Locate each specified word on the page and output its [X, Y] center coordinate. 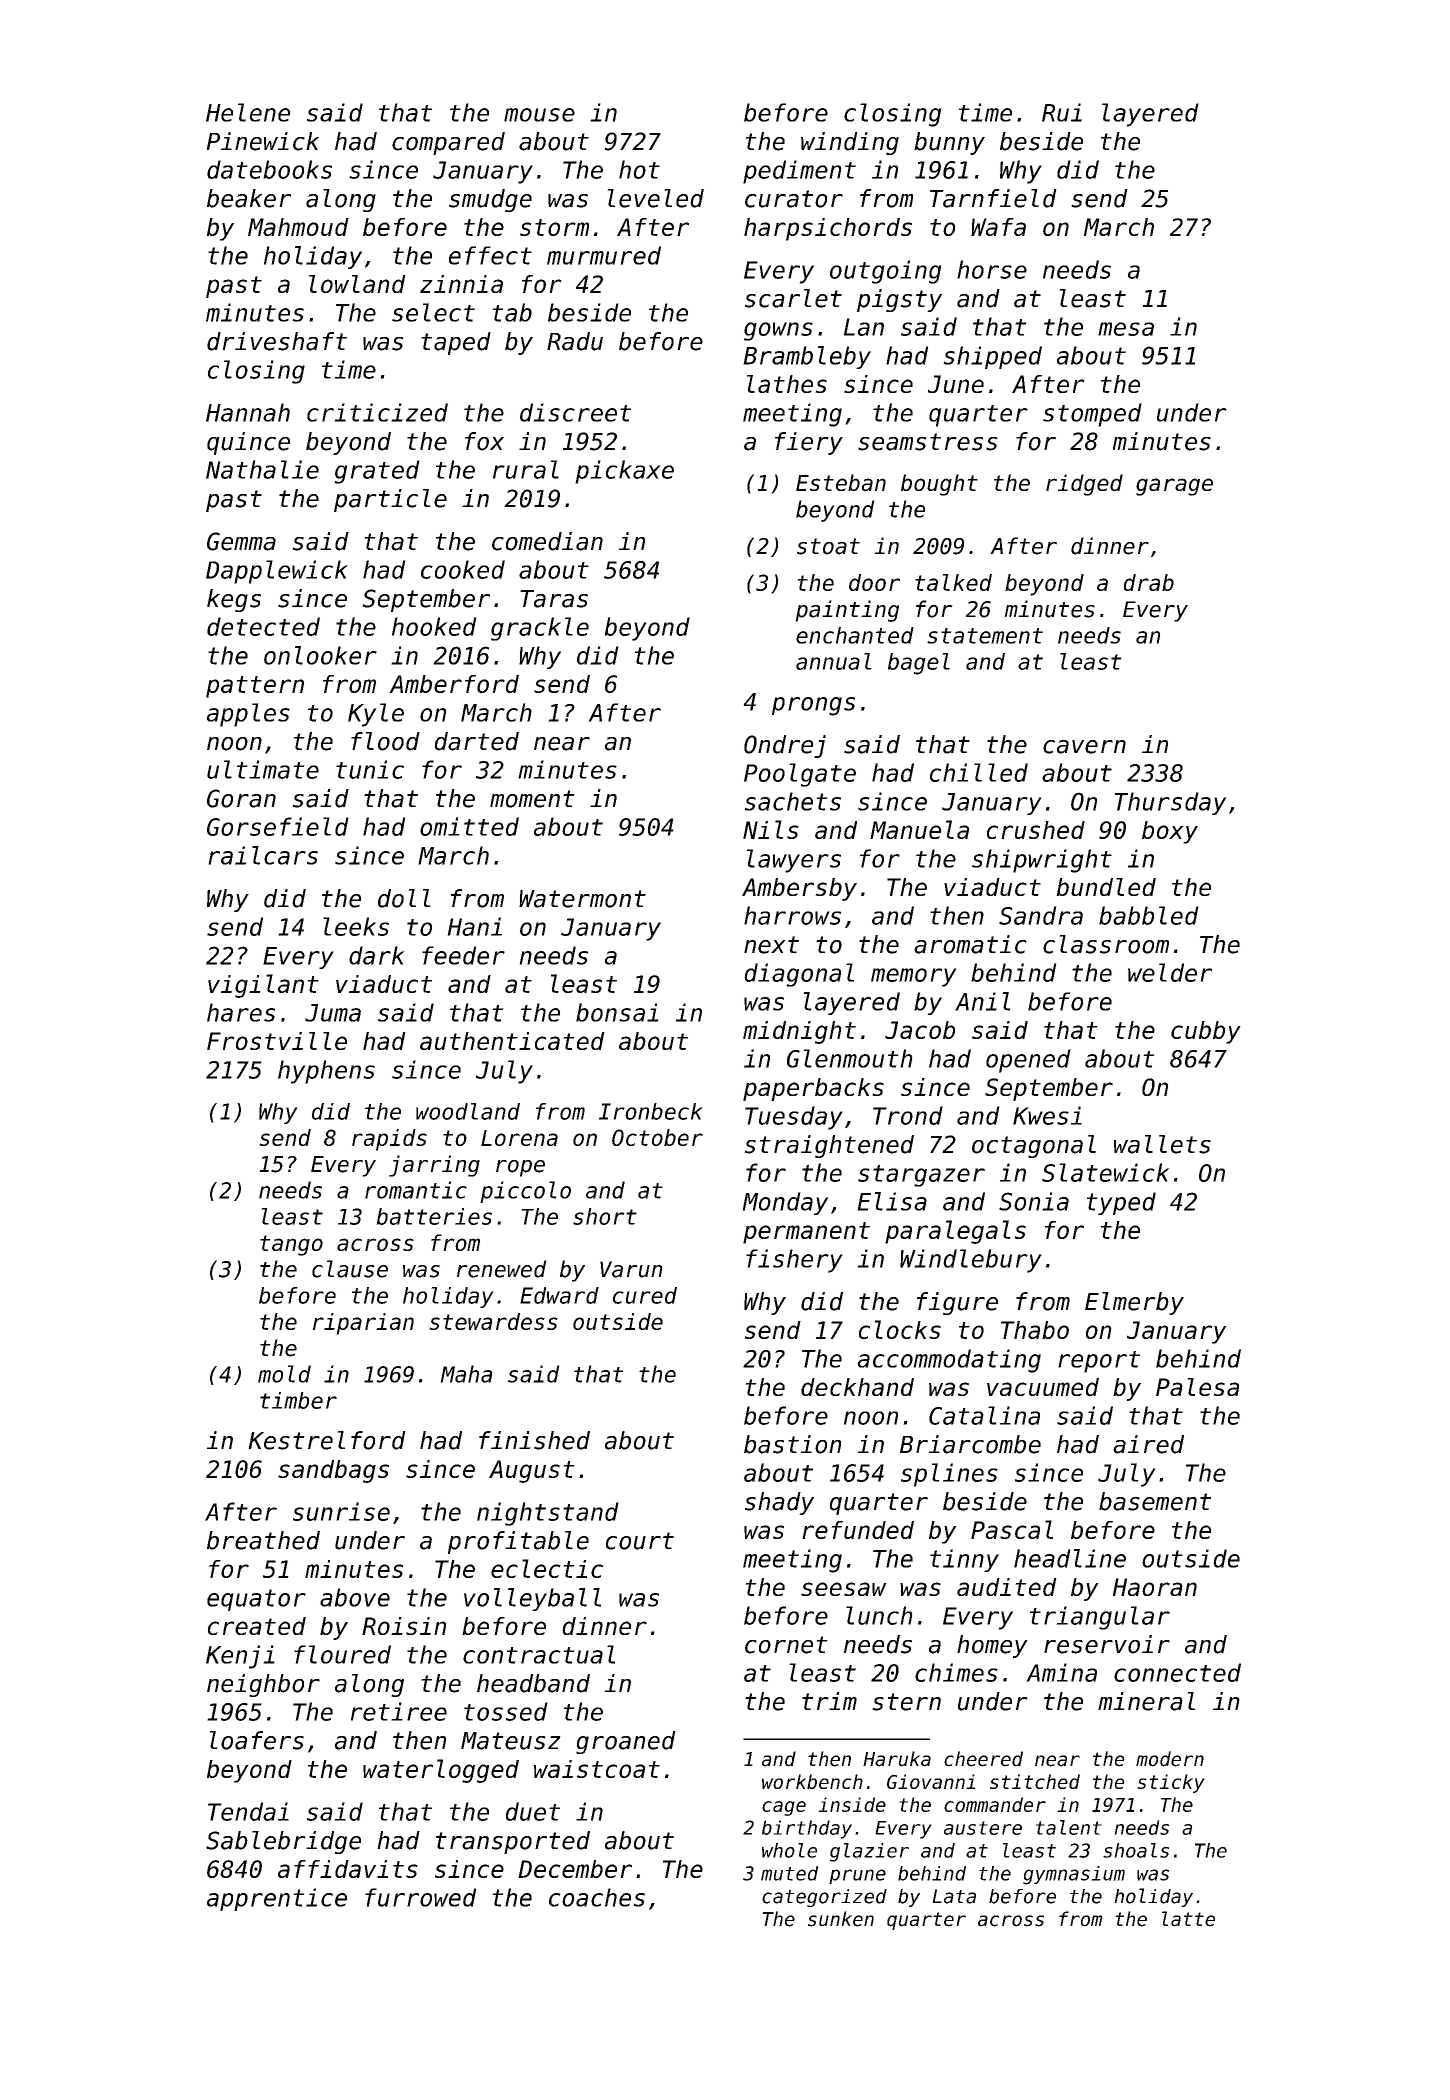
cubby [1206, 1032]
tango [291, 1245]
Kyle [376, 715]
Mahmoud [298, 227]
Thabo [1035, 1330]
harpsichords [828, 229]
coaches [597, 1897]
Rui [1062, 112]
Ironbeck [651, 1111]
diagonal [799, 975]
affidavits [348, 1869]
